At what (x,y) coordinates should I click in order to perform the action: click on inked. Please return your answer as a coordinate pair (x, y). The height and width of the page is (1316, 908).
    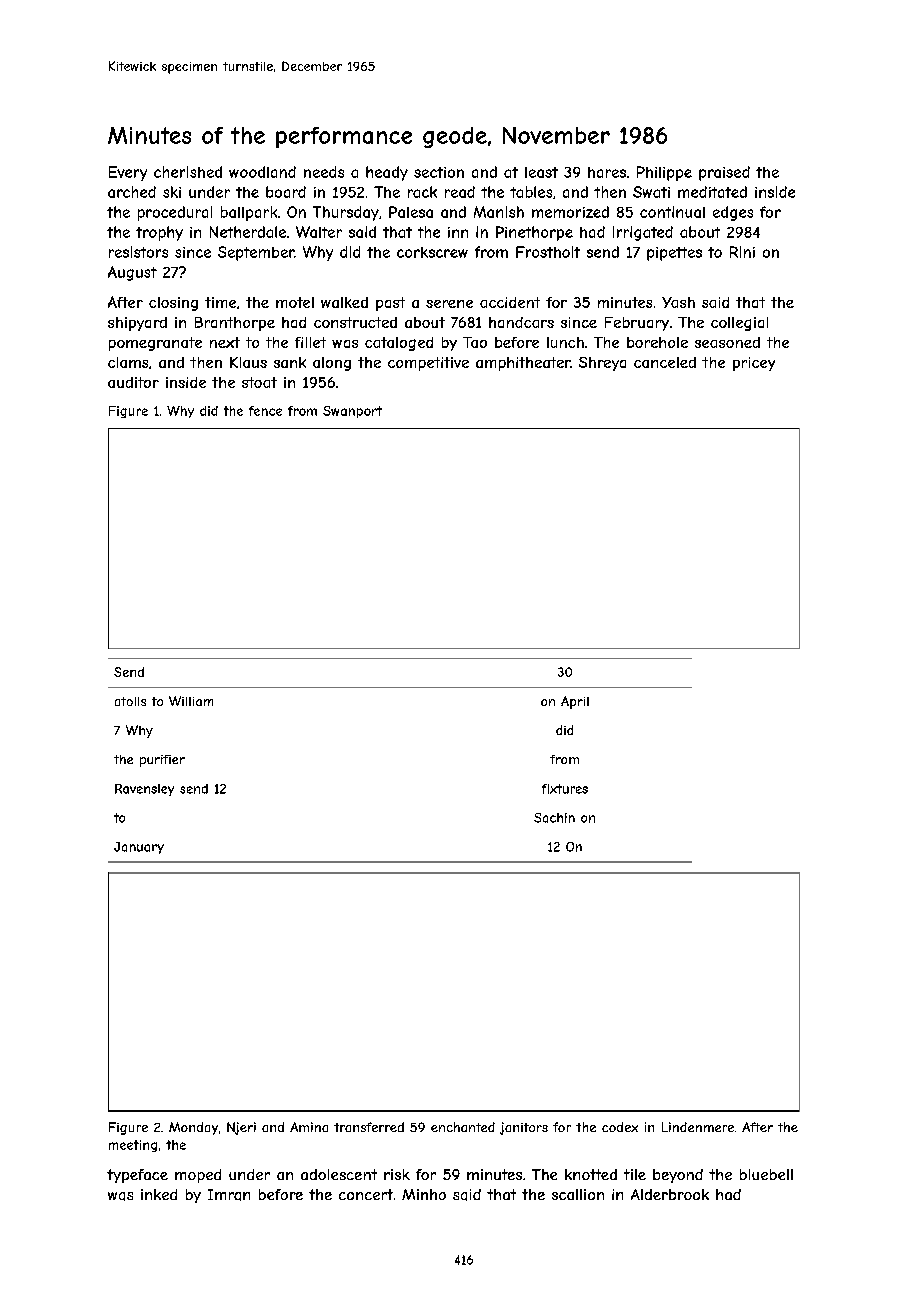
    Looking at the image, I should click on (159, 1194).
